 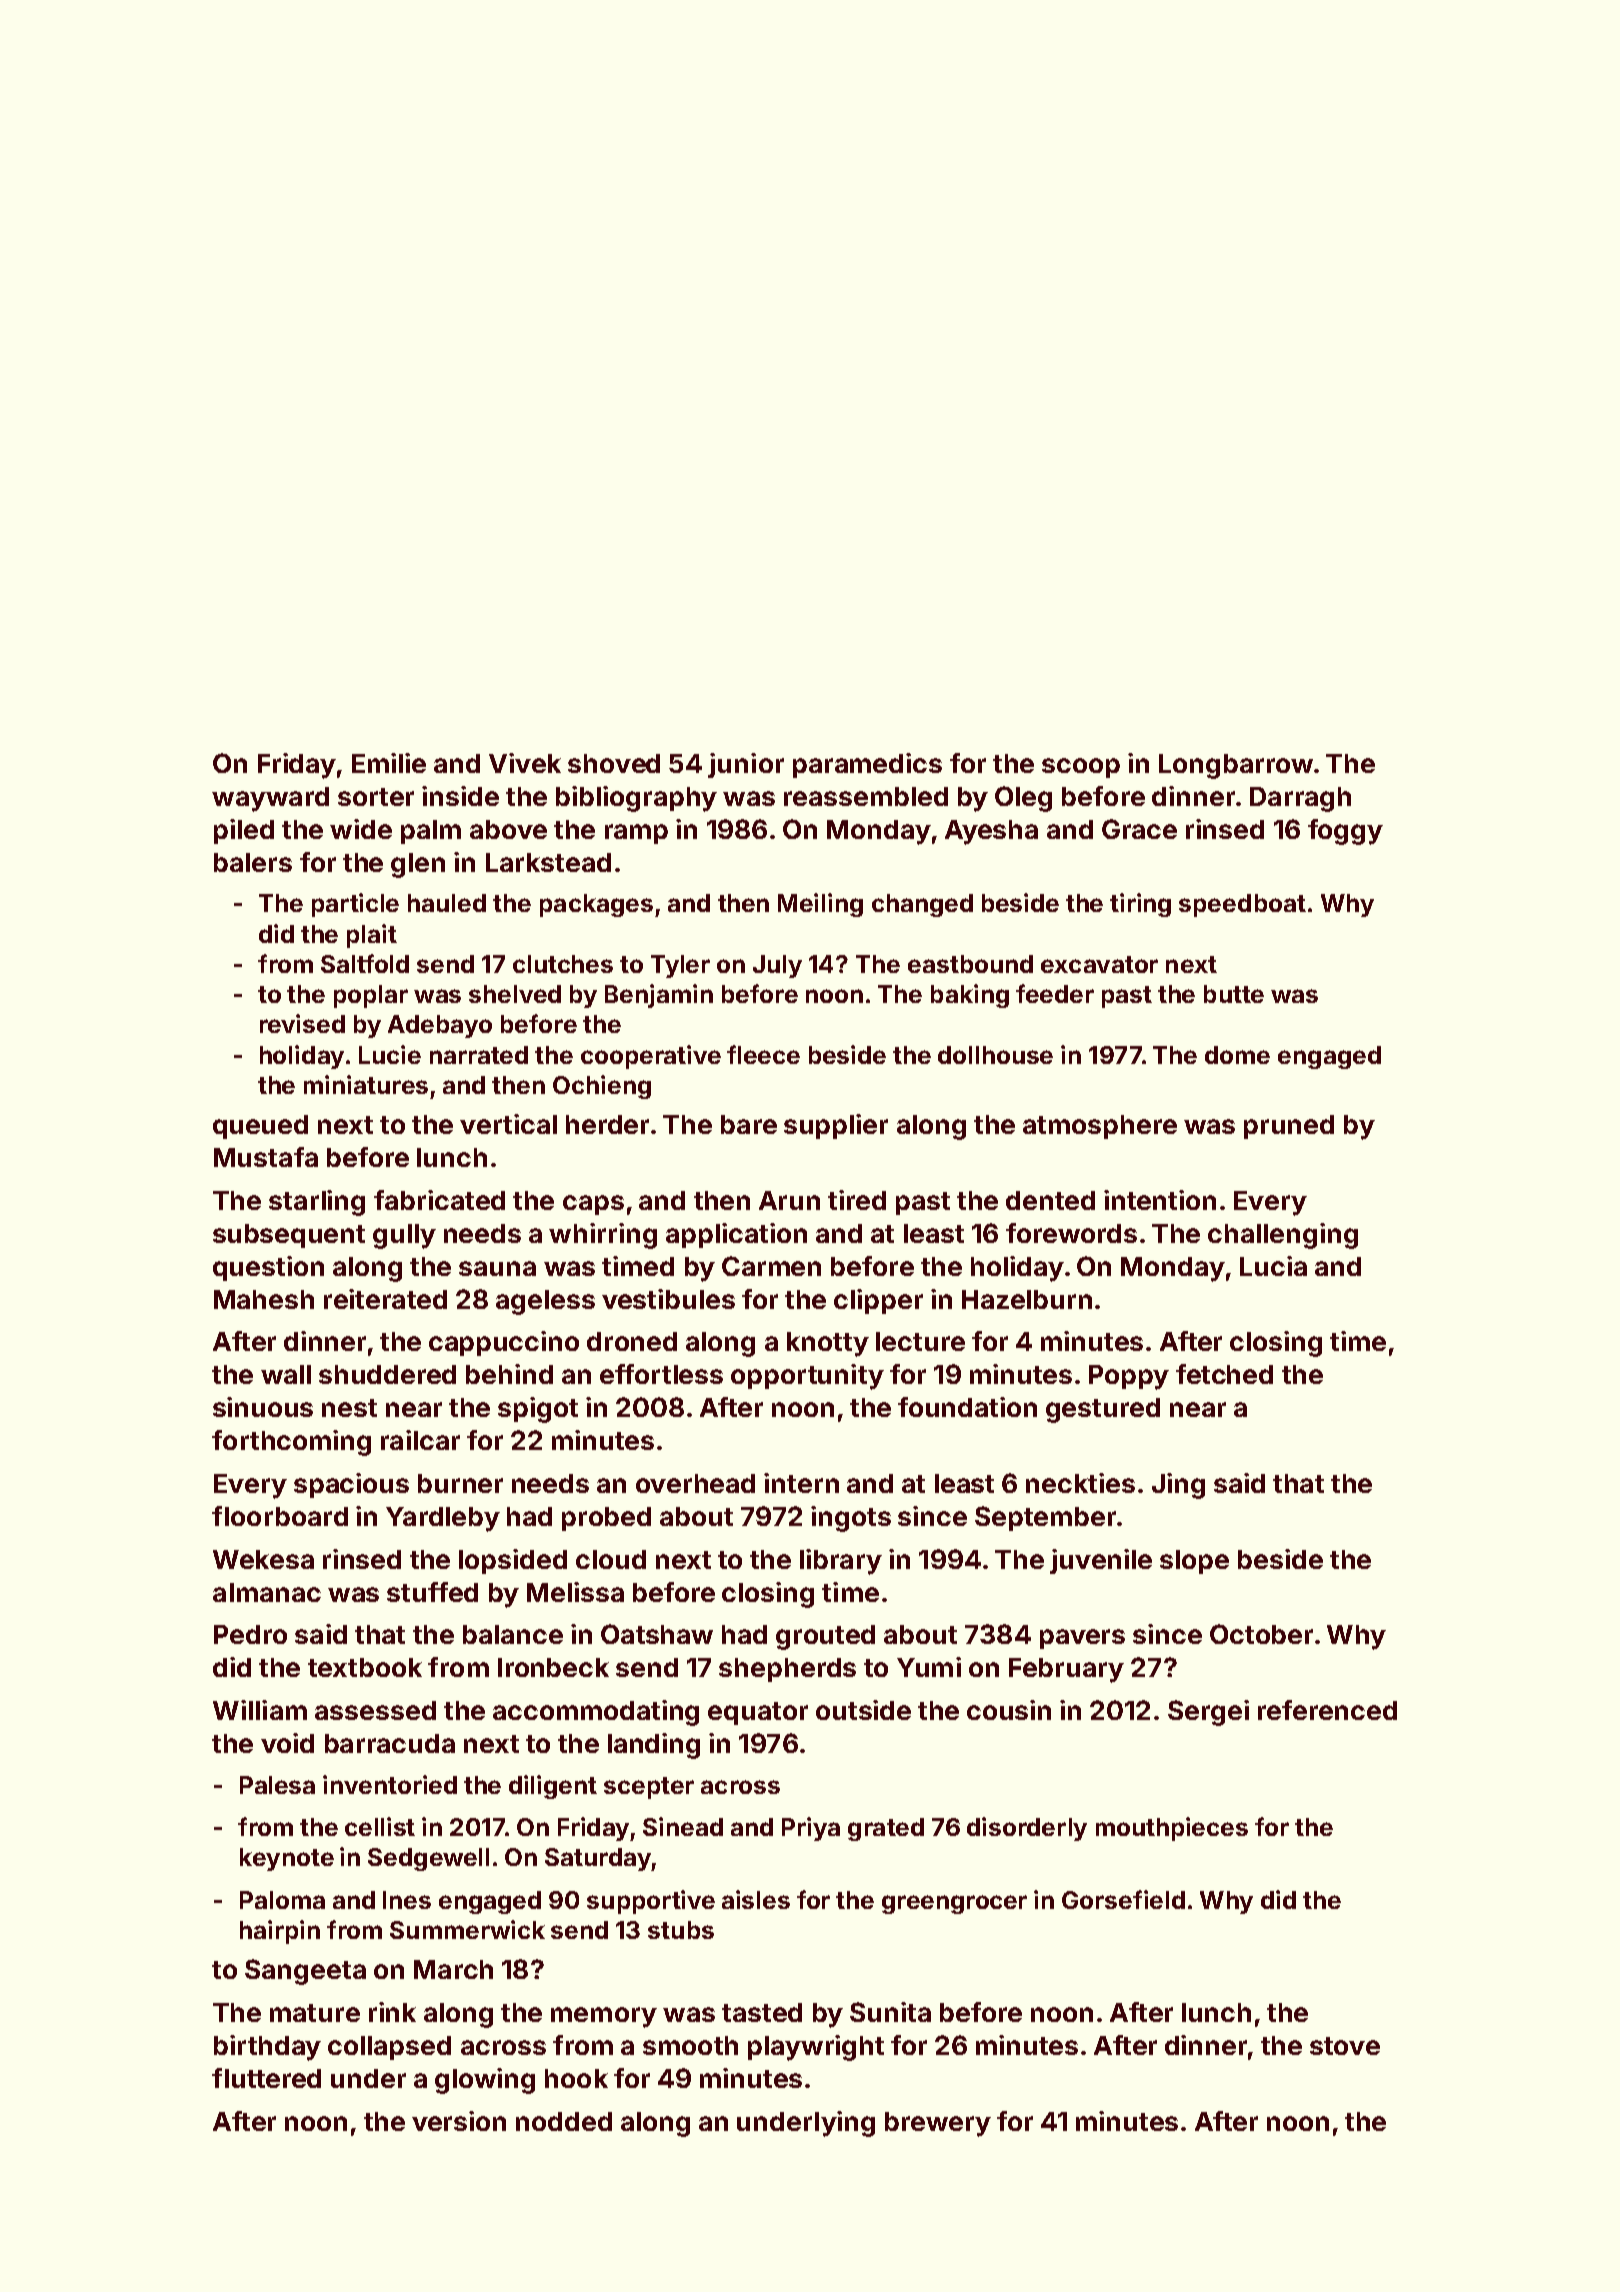 I want to click on Hazelburn, so click(x=1027, y=1299).
